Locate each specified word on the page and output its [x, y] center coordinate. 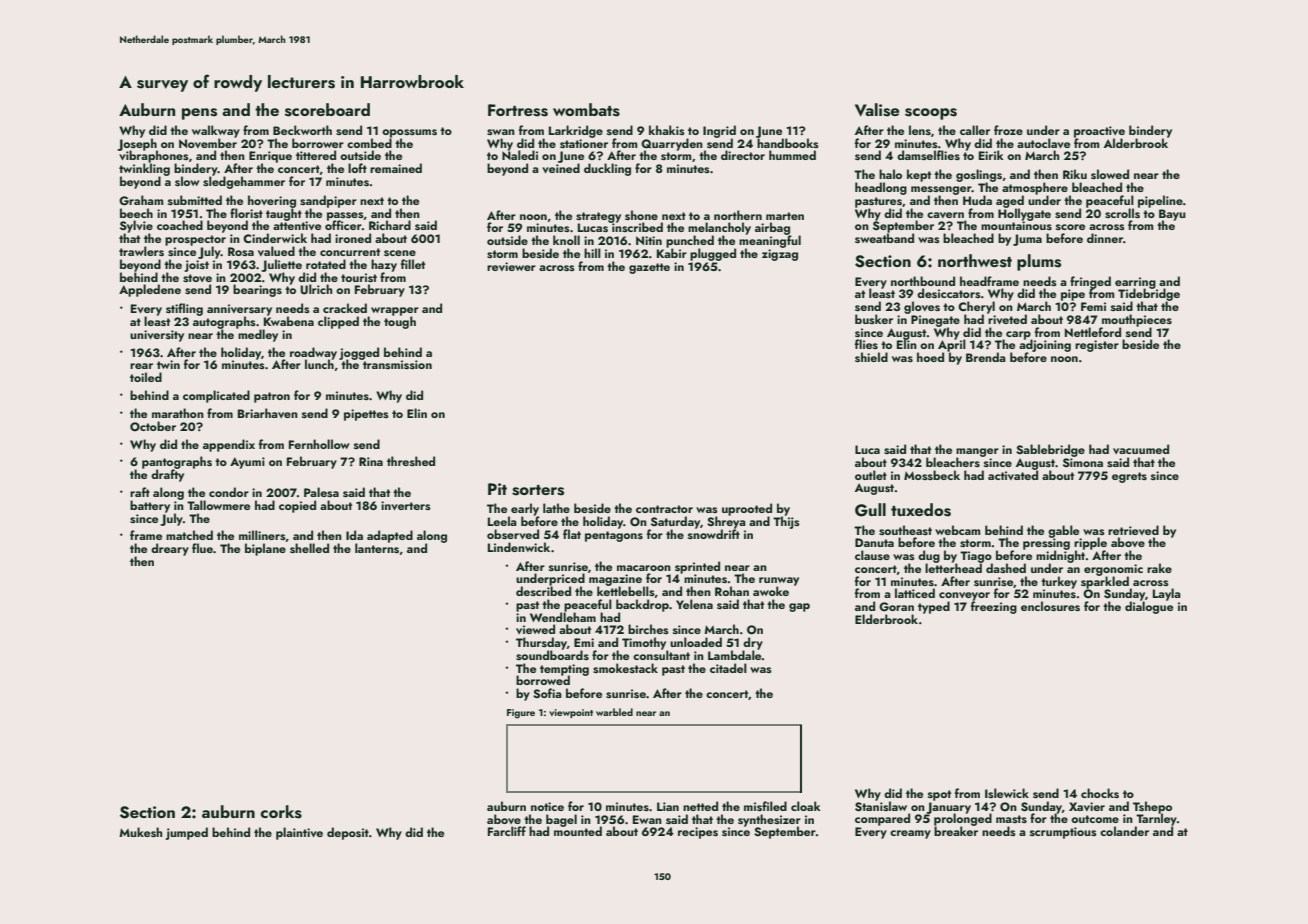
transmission [397, 364]
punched [690, 241]
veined [561, 168]
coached [180, 225]
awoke [771, 591]
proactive [1099, 132]
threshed [411, 461]
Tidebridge [1149, 295]
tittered [316, 155]
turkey [1059, 582]
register [1097, 346]
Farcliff [507, 831]
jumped [186, 833]
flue [202, 548]
